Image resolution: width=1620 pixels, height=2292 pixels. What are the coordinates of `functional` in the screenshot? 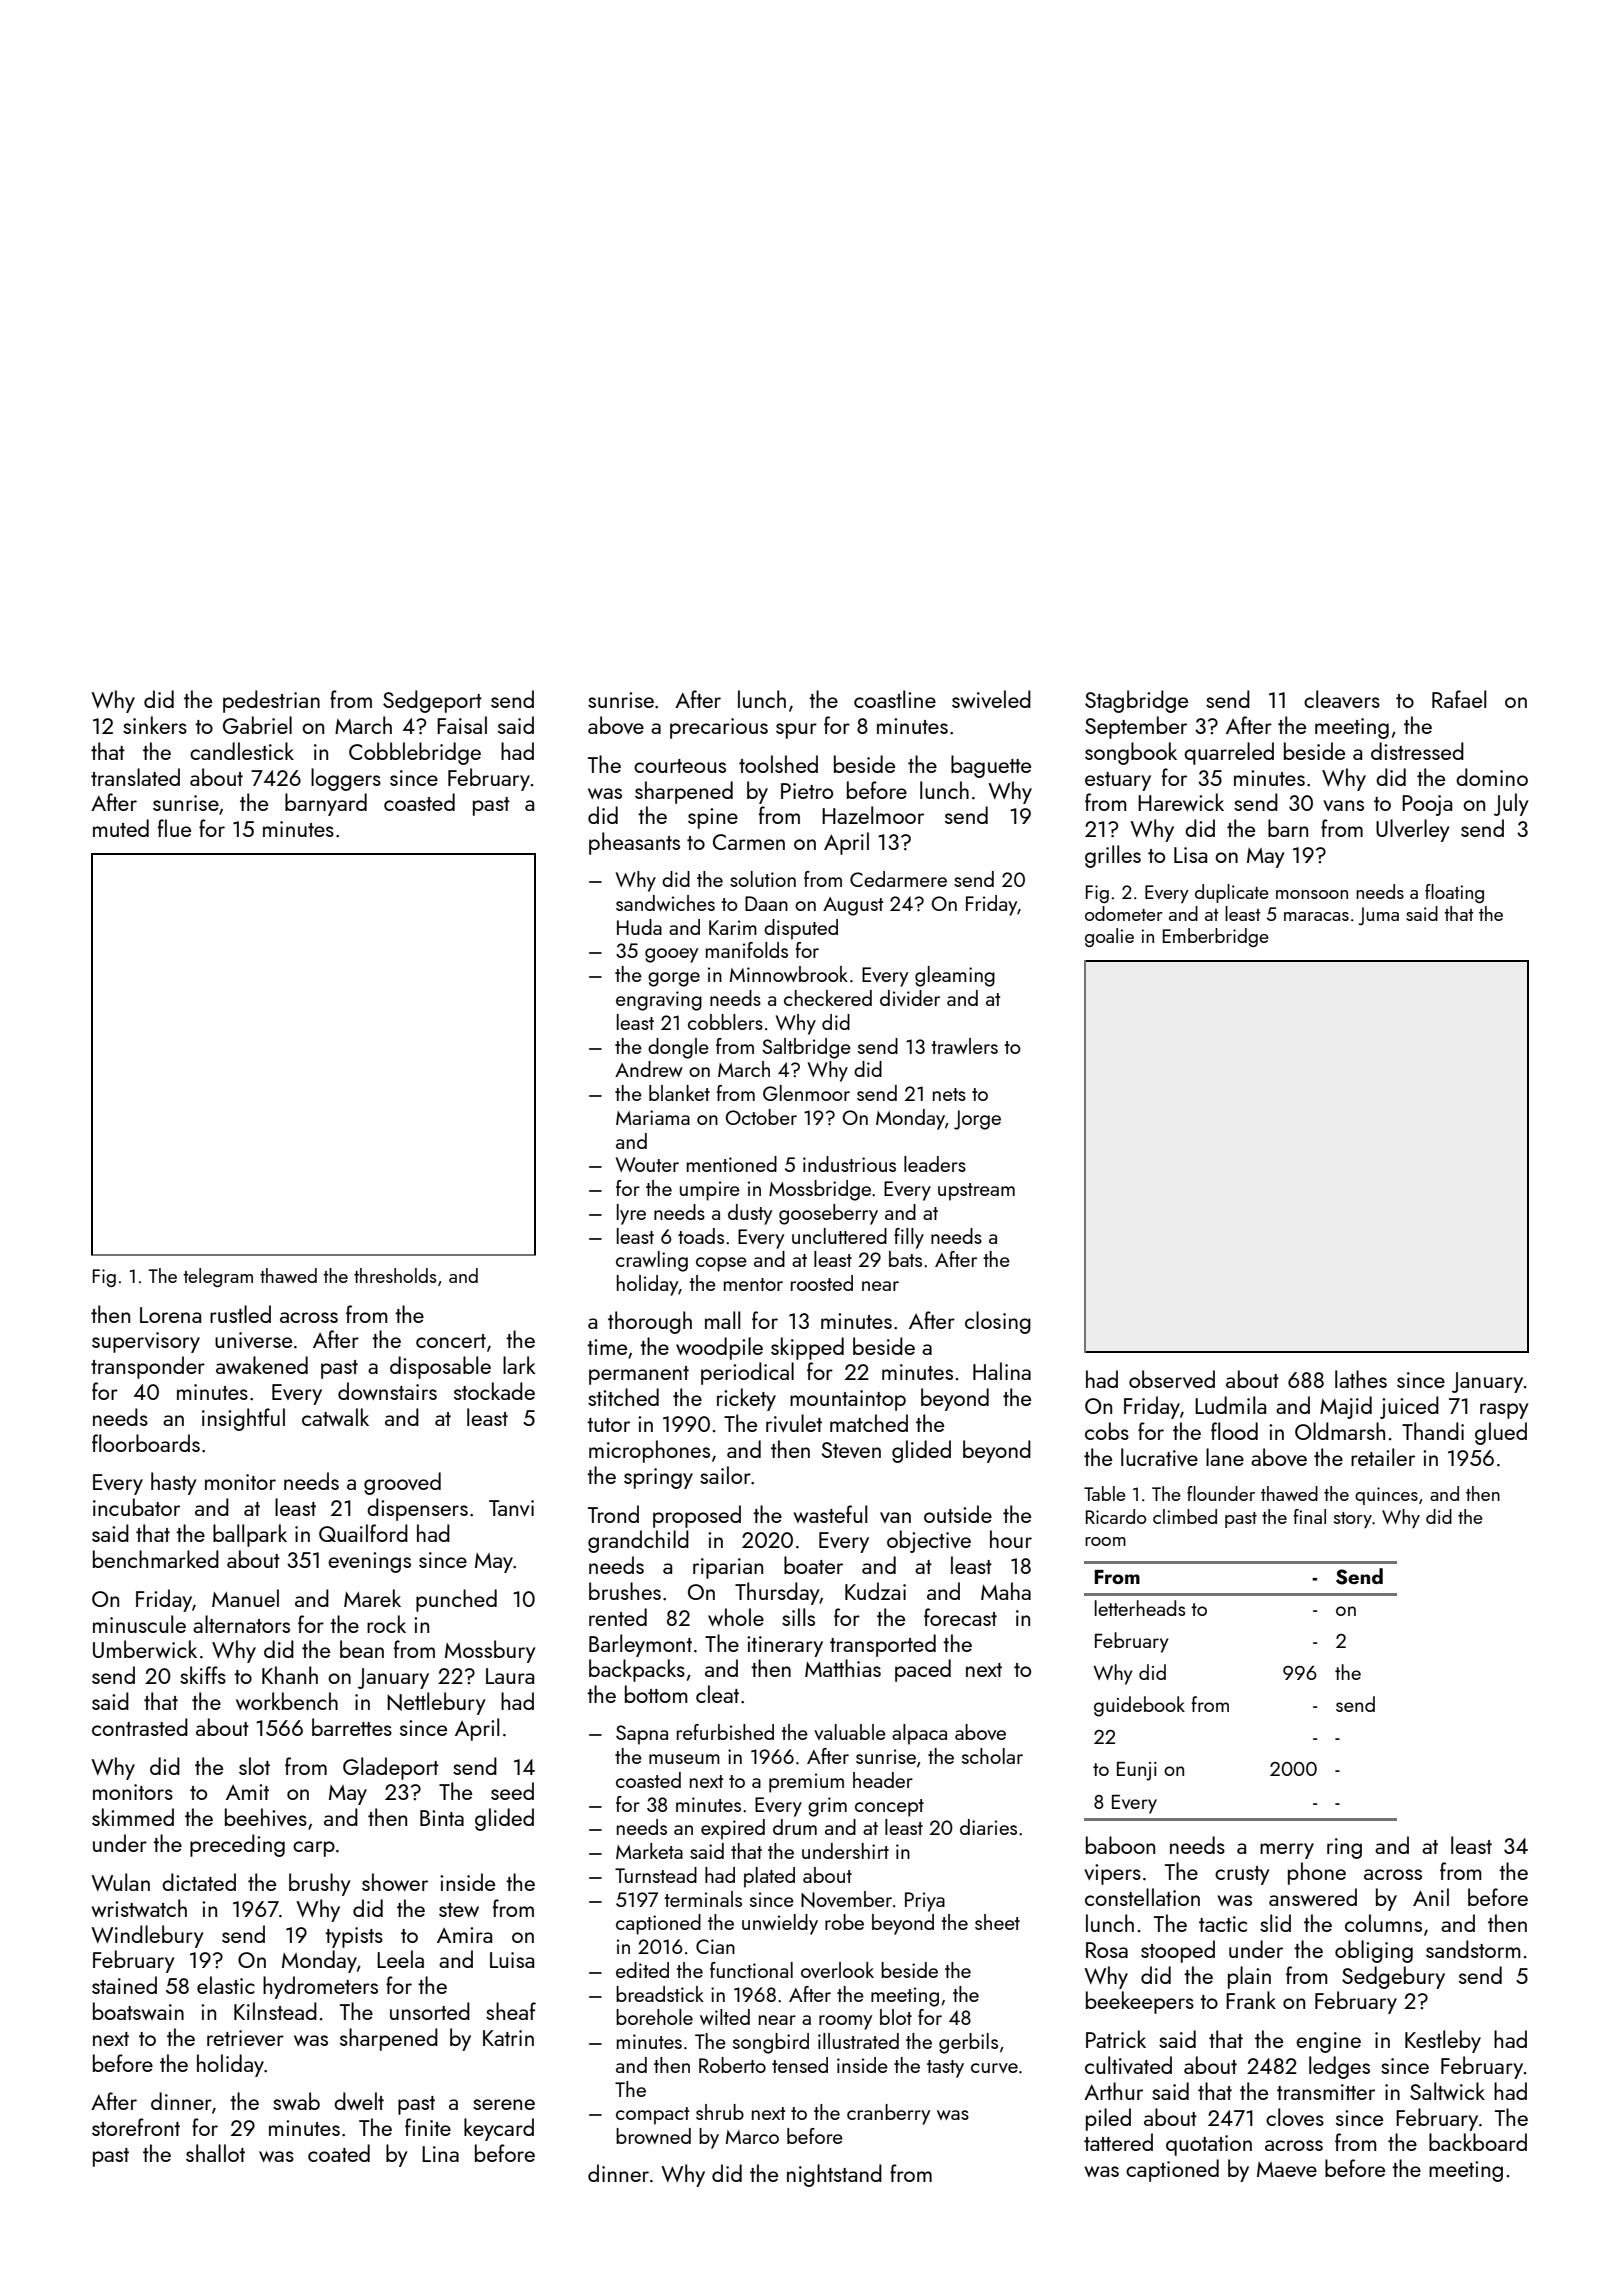 It's located at (751, 1970).
